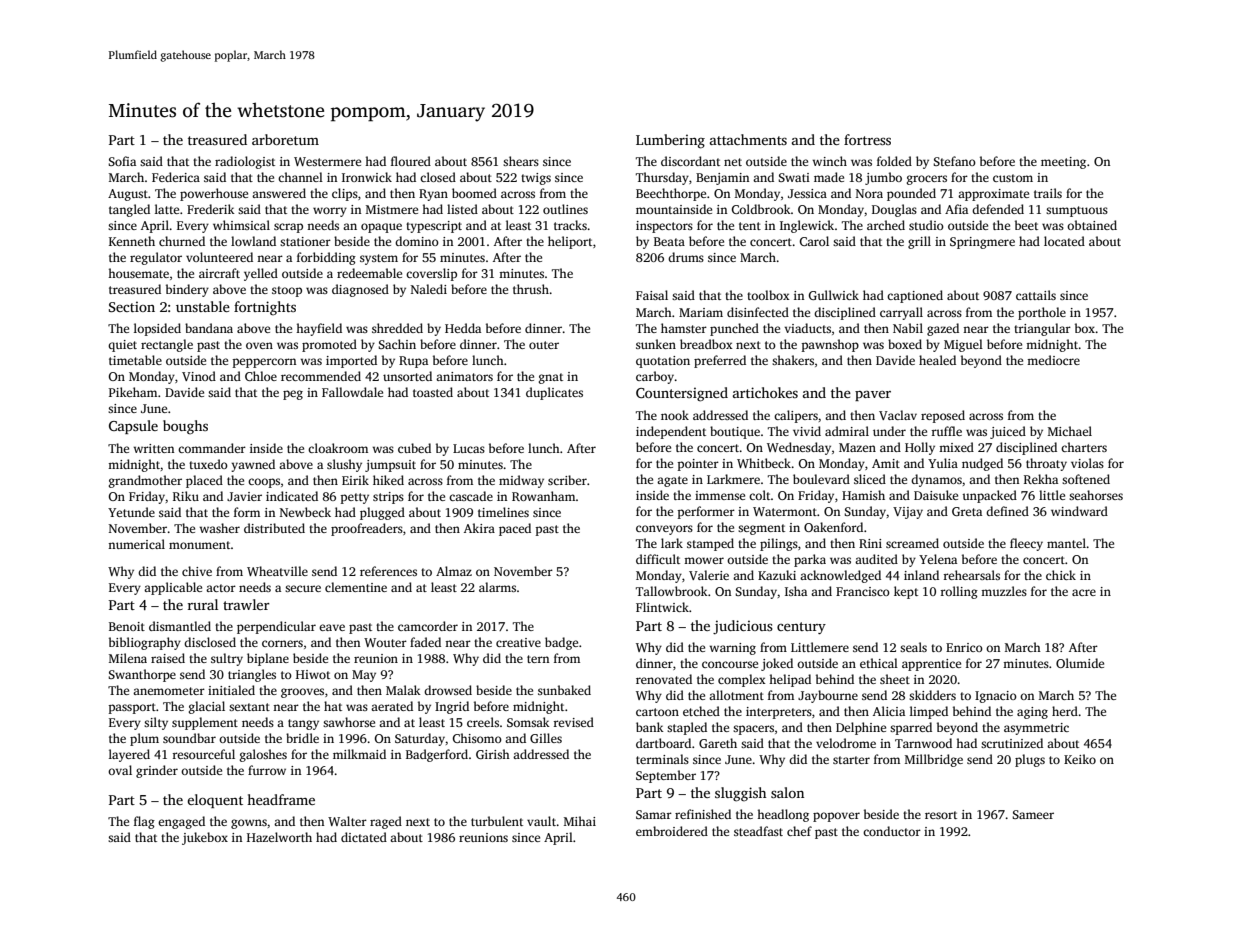  I want to click on promoted, so click(329, 345).
